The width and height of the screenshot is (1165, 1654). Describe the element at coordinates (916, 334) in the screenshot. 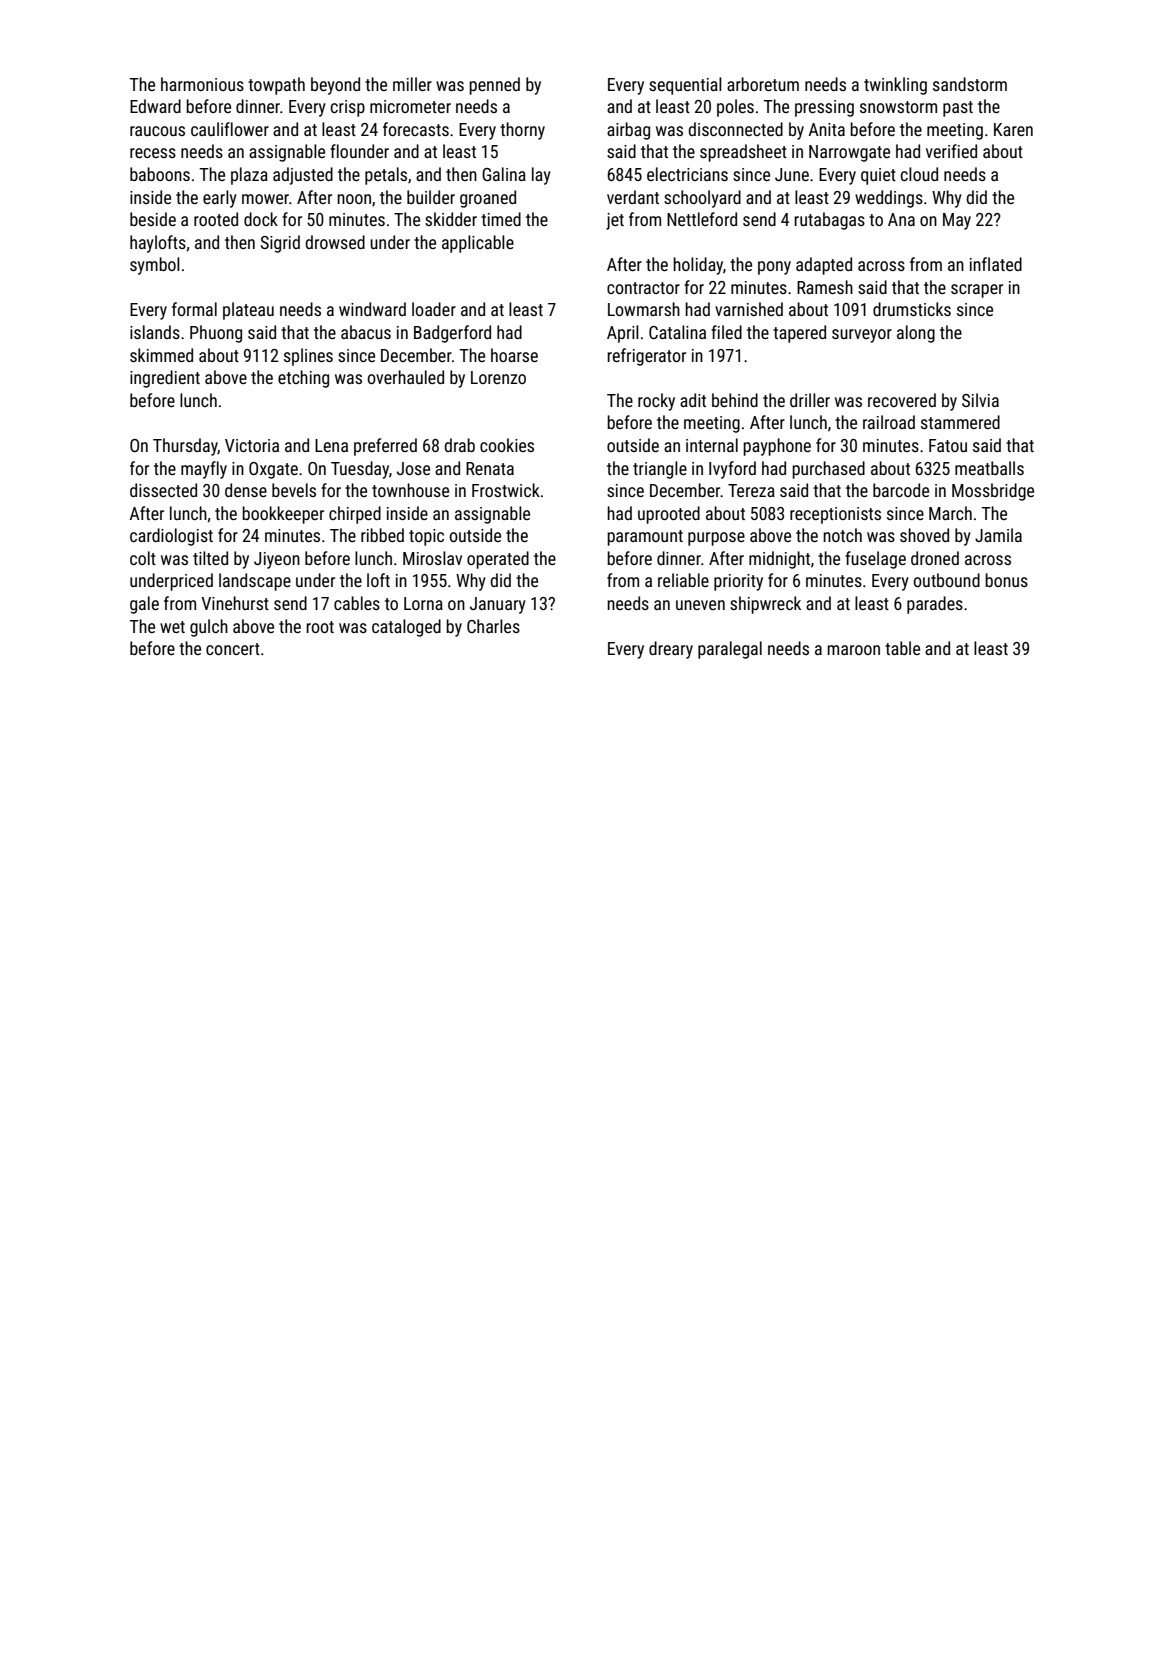

I see `along` at that location.
